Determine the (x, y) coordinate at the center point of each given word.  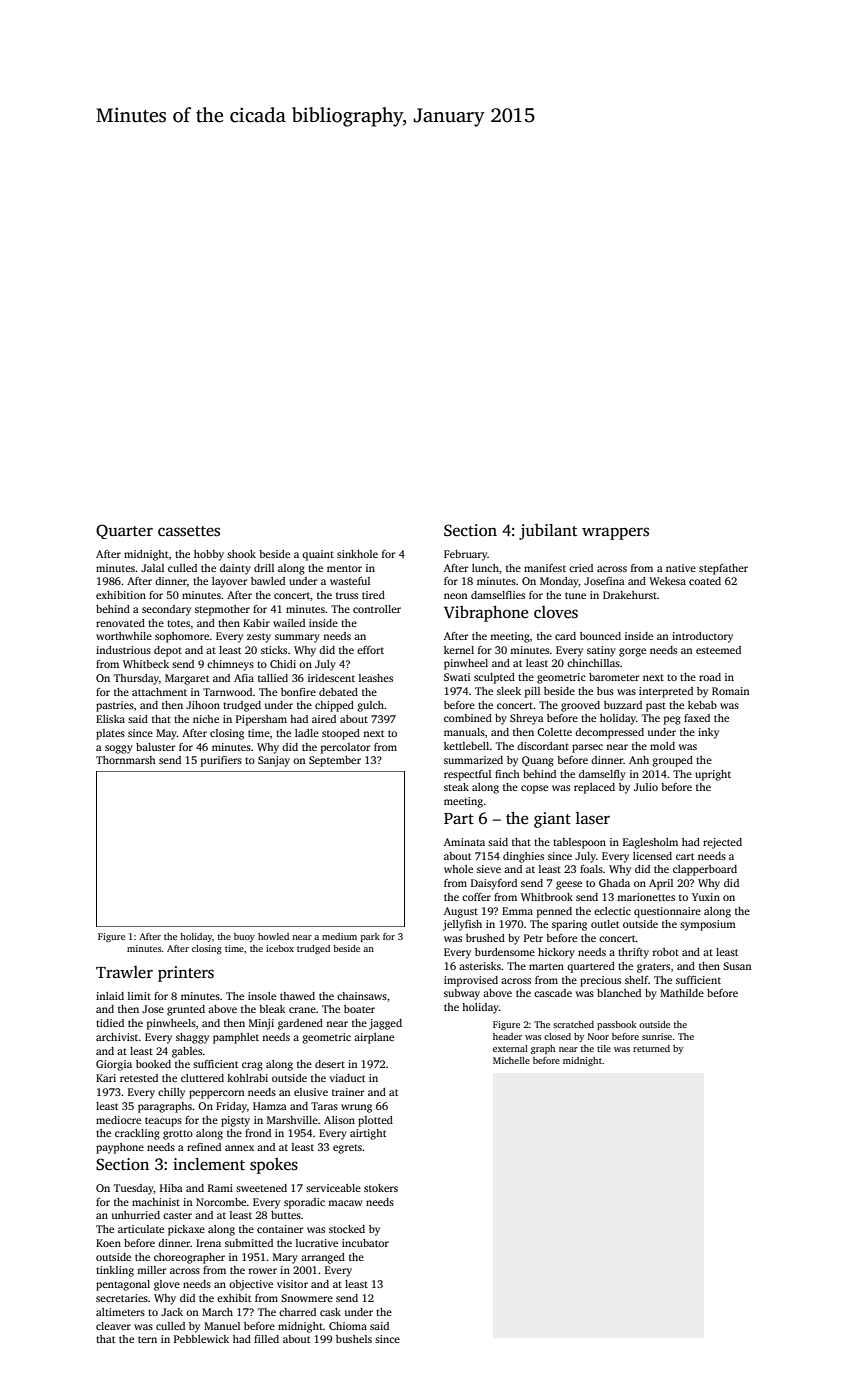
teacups (163, 1122)
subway (462, 994)
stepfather (723, 569)
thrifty (633, 953)
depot (168, 651)
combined (468, 718)
